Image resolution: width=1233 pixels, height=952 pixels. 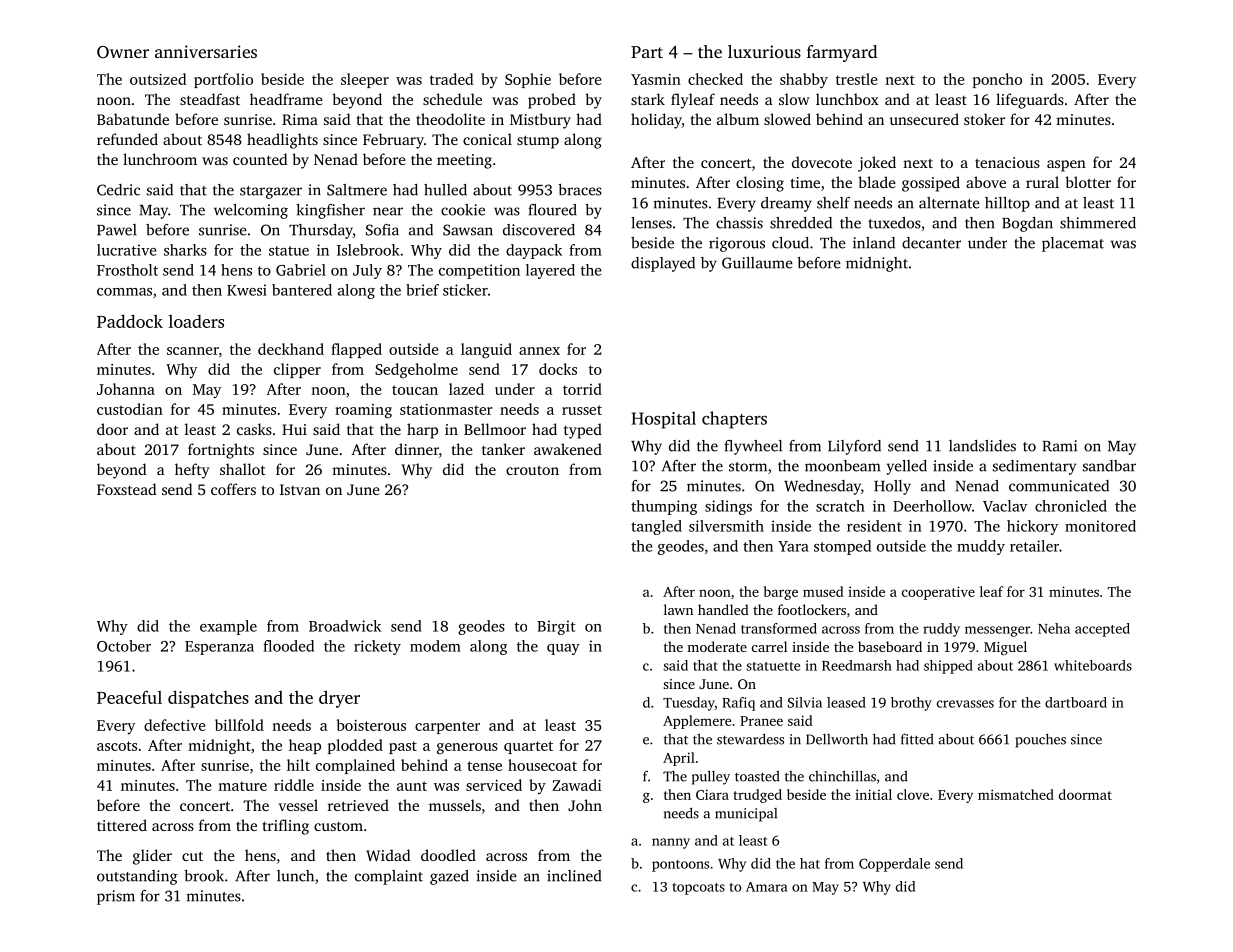 What do you see at coordinates (221, 451) in the screenshot?
I see `fortnights` at bounding box center [221, 451].
